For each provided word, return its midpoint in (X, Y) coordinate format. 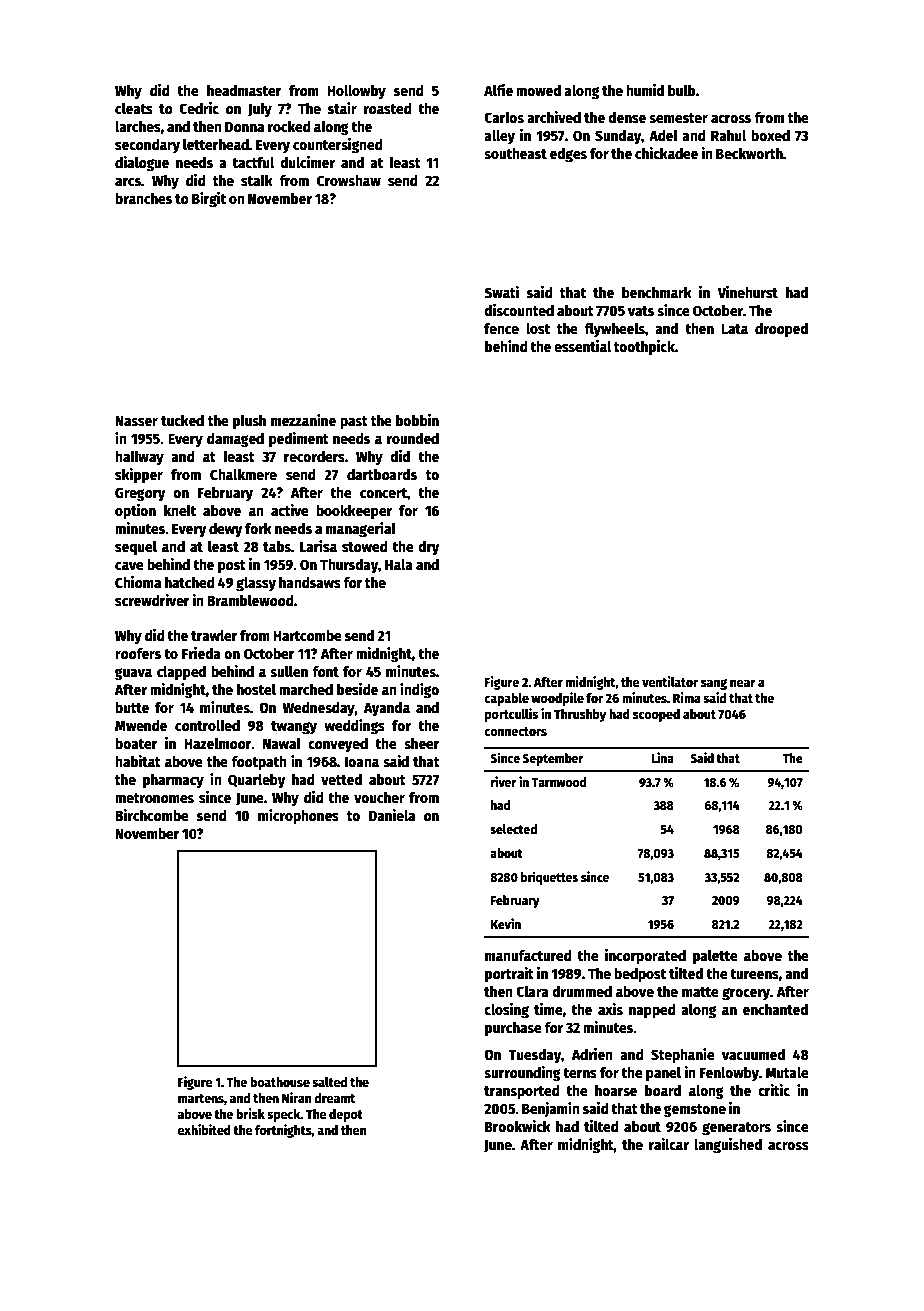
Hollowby (356, 91)
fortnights (283, 1131)
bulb (681, 90)
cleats (134, 108)
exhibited (204, 1129)
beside (357, 689)
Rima (687, 697)
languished (728, 1146)
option (135, 511)
